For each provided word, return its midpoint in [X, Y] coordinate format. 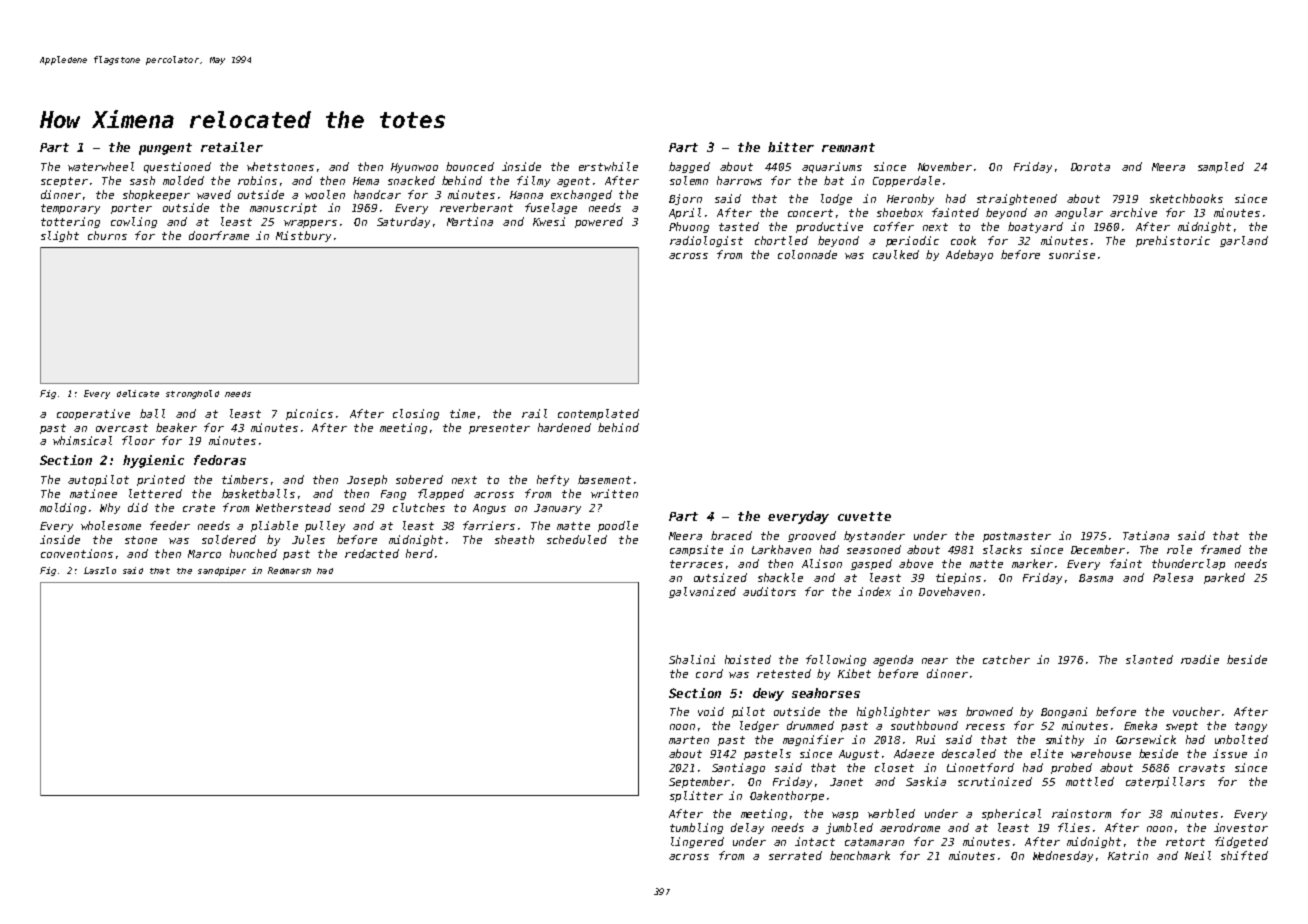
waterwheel [101, 166]
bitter [791, 147]
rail [534, 413]
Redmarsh [289, 570]
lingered [697, 842]
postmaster [1017, 537]
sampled [1221, 167]
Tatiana [1146, 535]
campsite [696, 550]
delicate [138, 393]
